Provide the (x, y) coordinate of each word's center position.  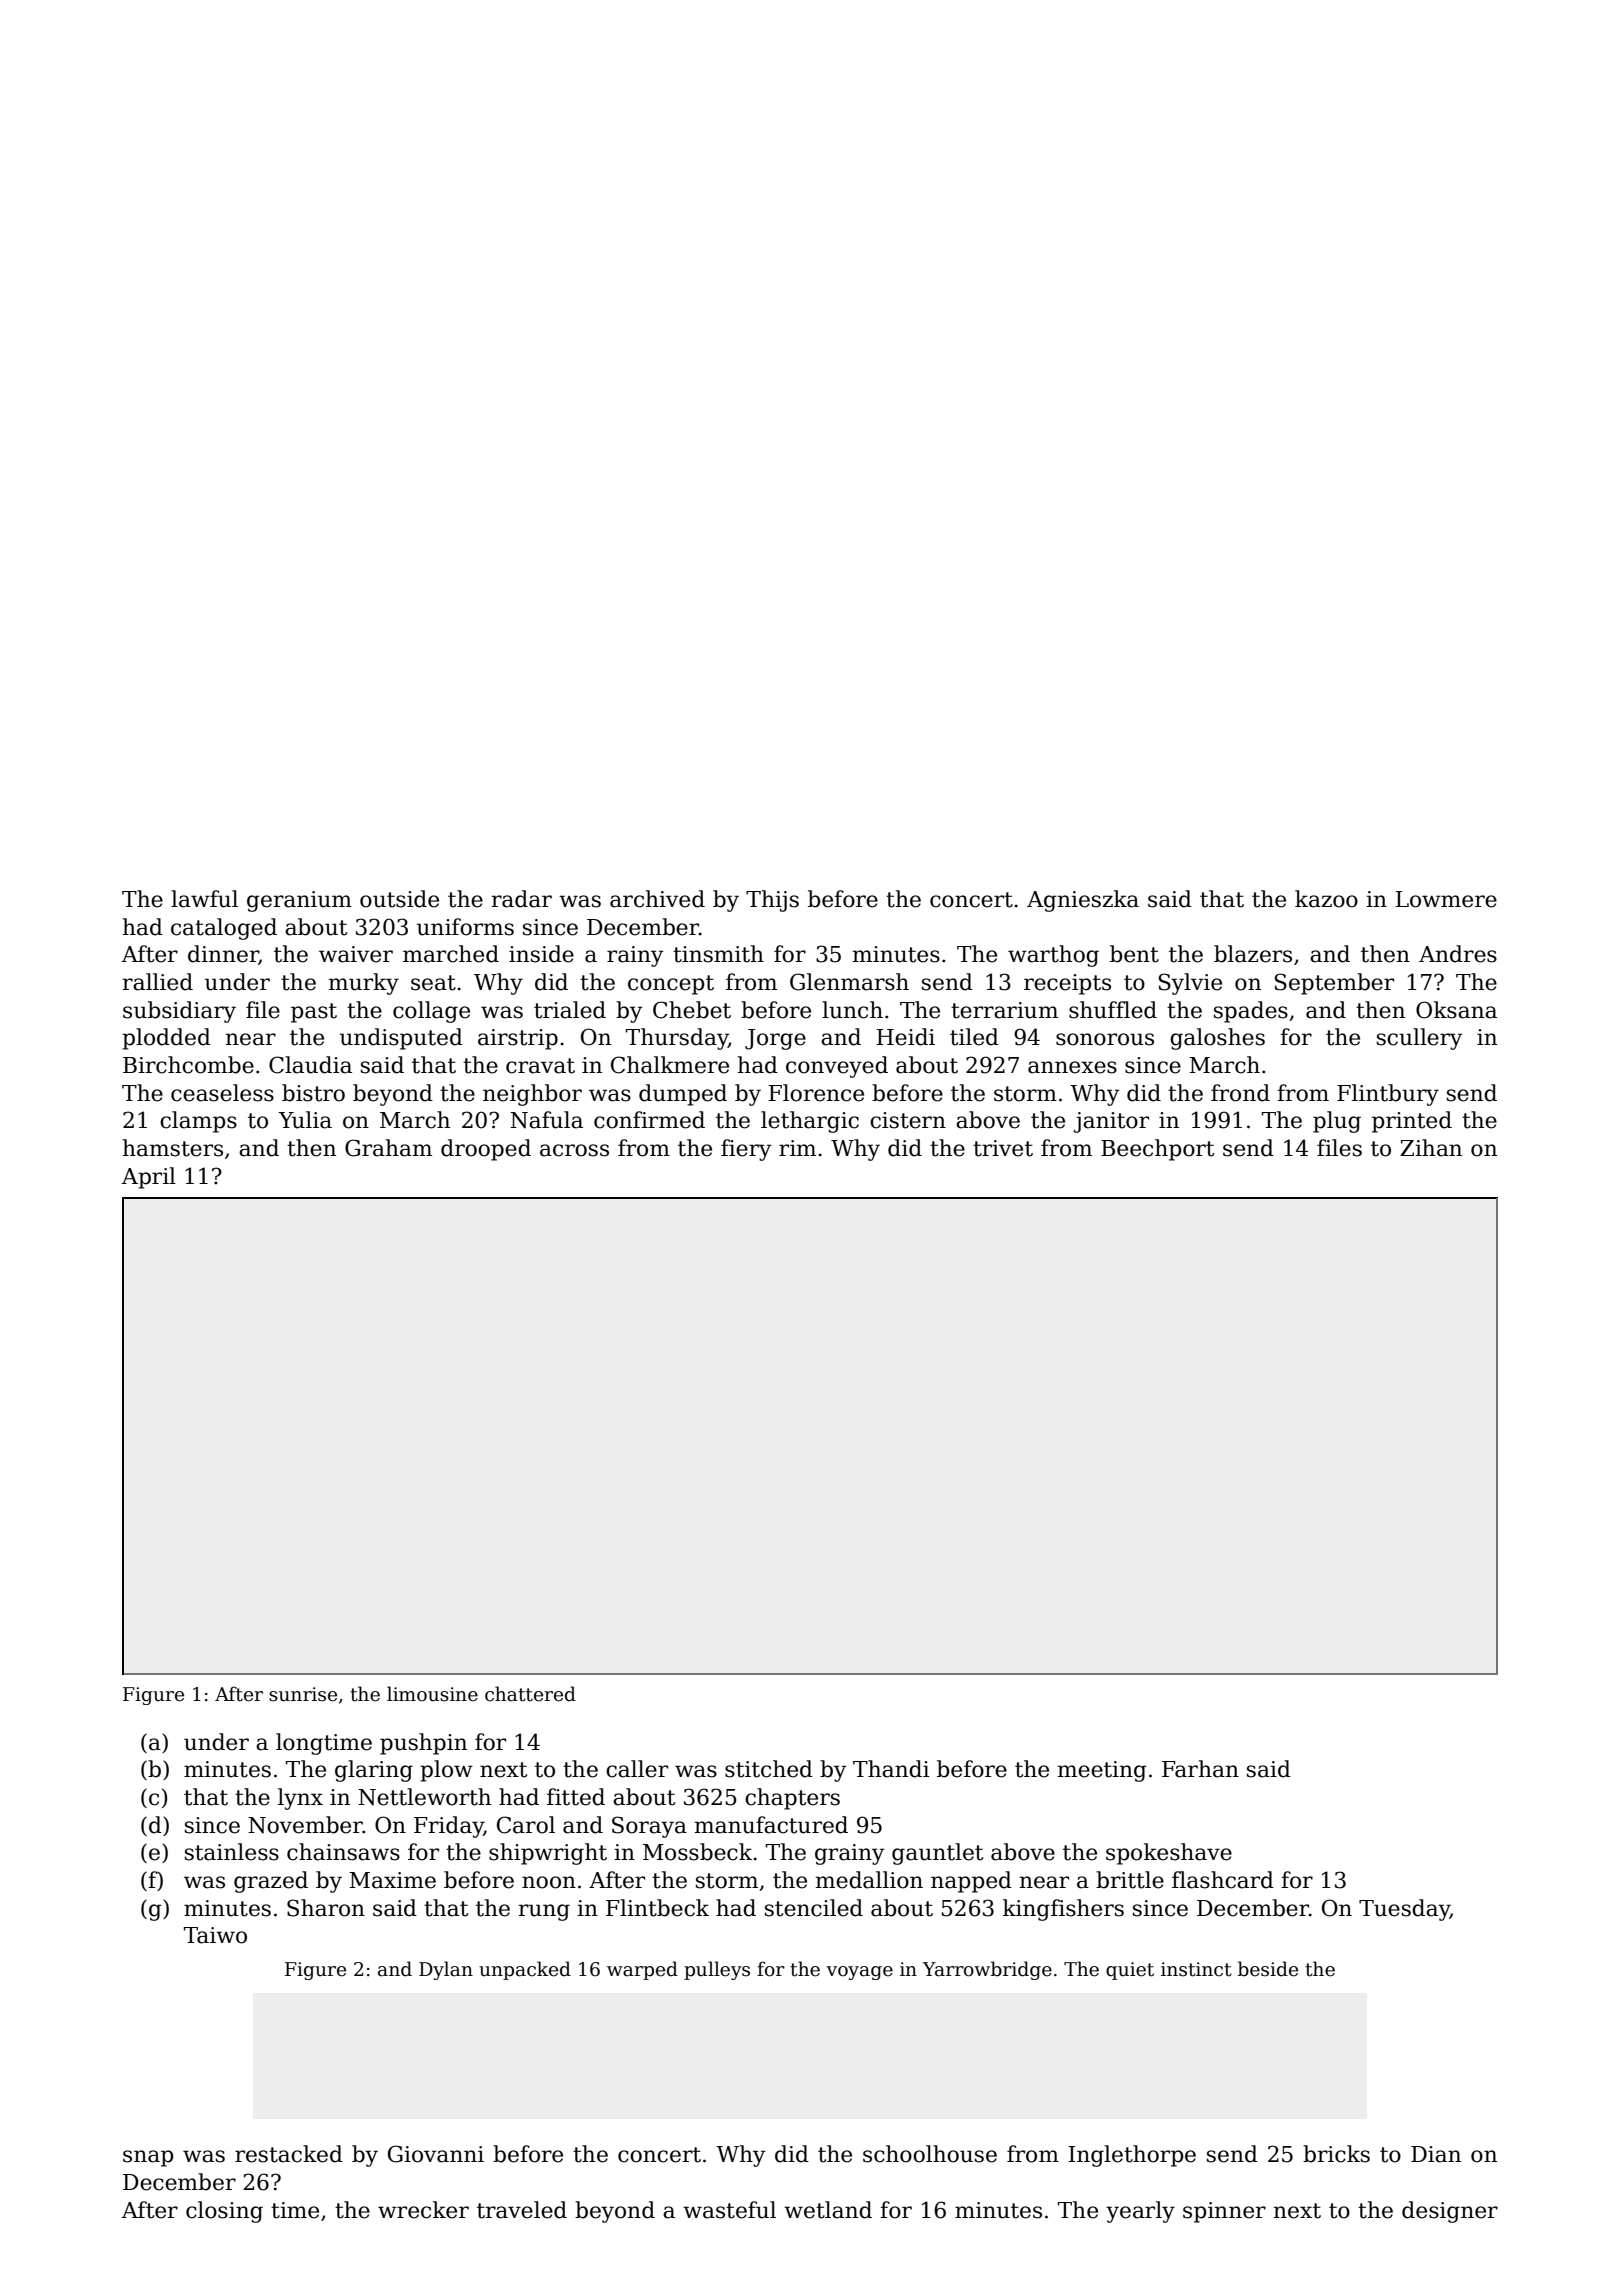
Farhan (1200, 1769)
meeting (1102, 1771)
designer (1450, 2212)
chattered (530, 1694)
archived (657, 899)
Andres (1458, 954)
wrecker (423, 2210)
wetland (828, 2210)
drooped (486, 1150)
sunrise (303, 1694)
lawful (204, 899)
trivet (1003, 1148)
